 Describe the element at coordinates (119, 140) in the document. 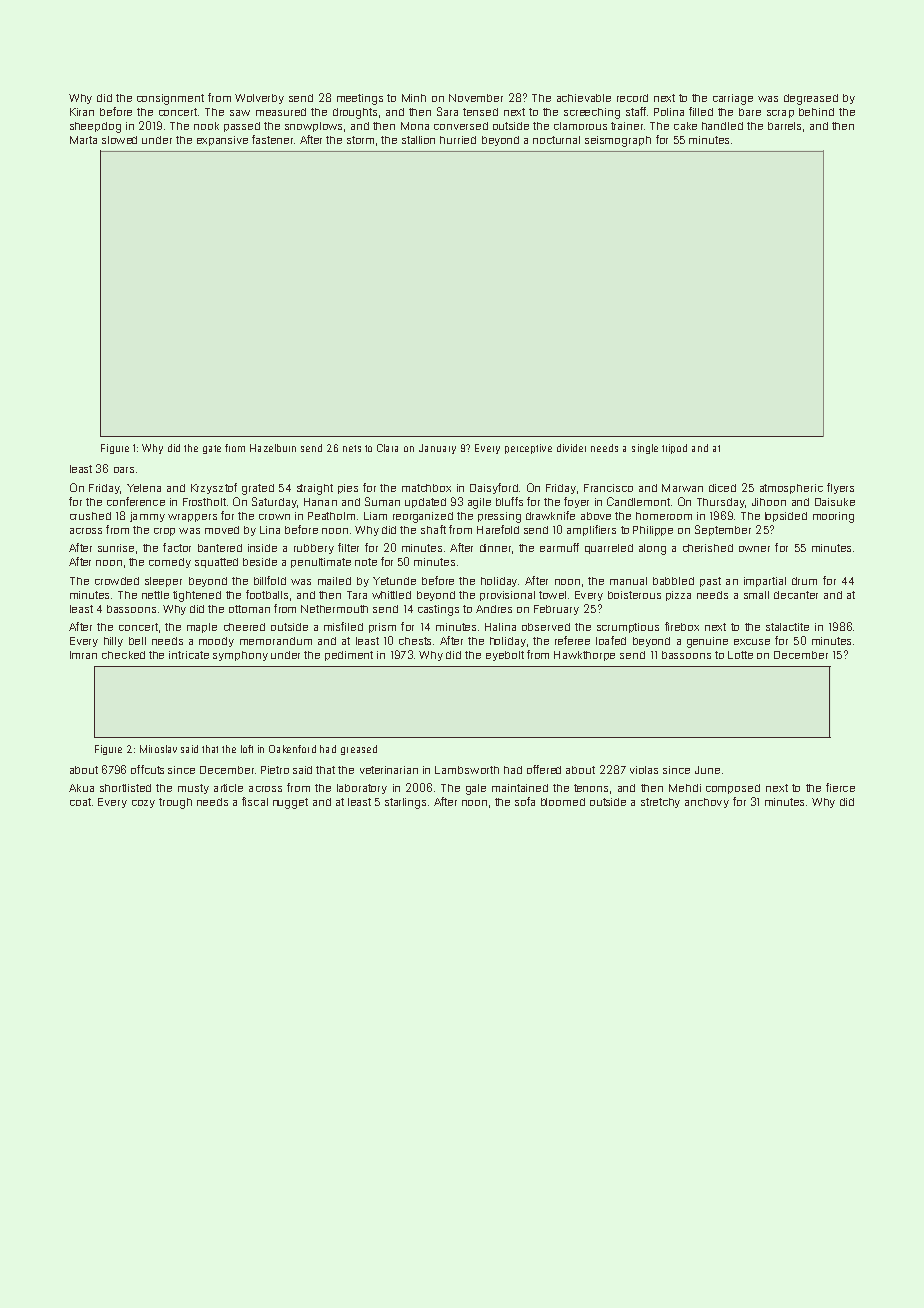

I see `slowed` at that location.
